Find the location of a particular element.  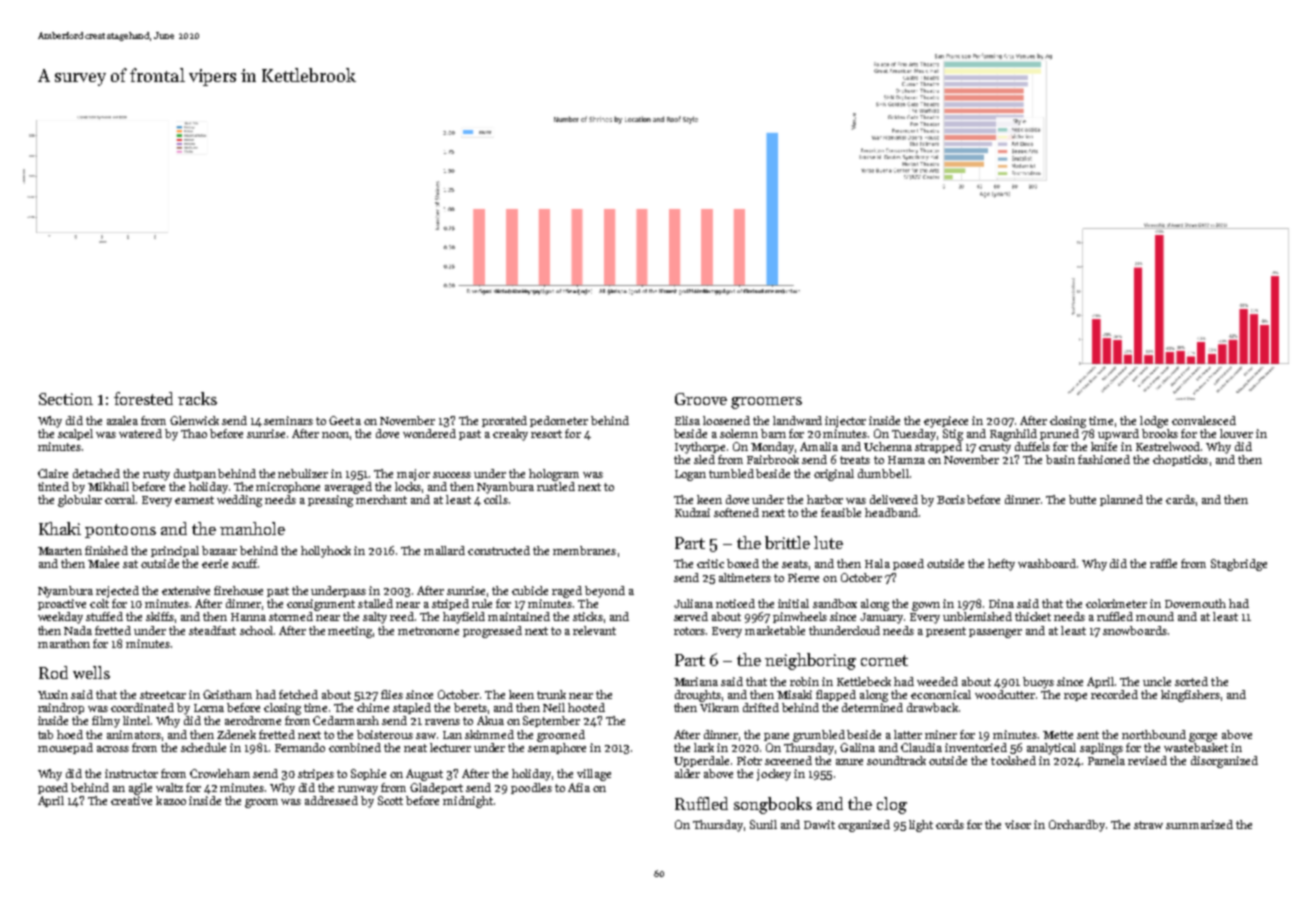

Sunil is located at coordinates (763, 824).
